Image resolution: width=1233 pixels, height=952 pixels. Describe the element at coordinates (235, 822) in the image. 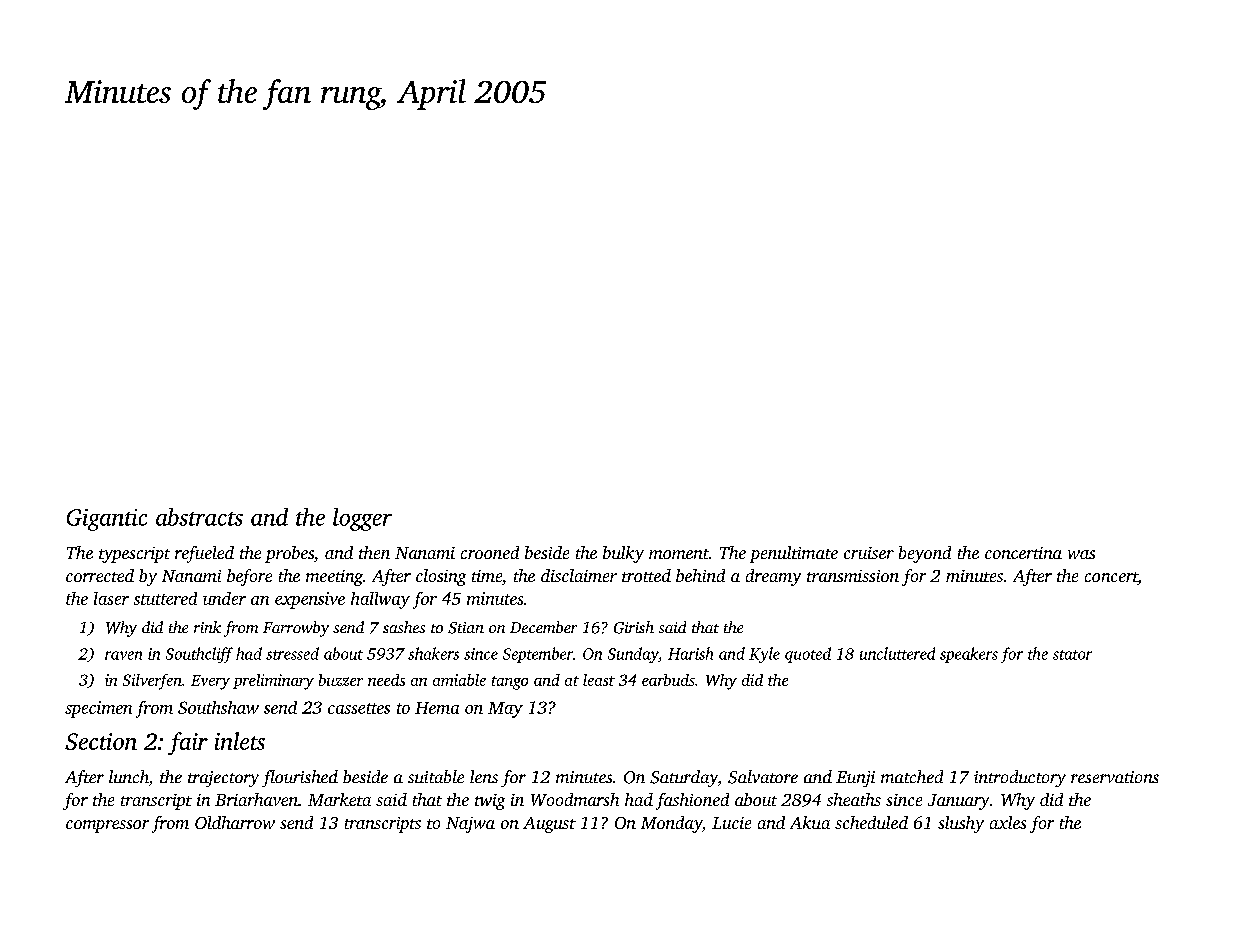

I see `Oldharrow` at that location.
